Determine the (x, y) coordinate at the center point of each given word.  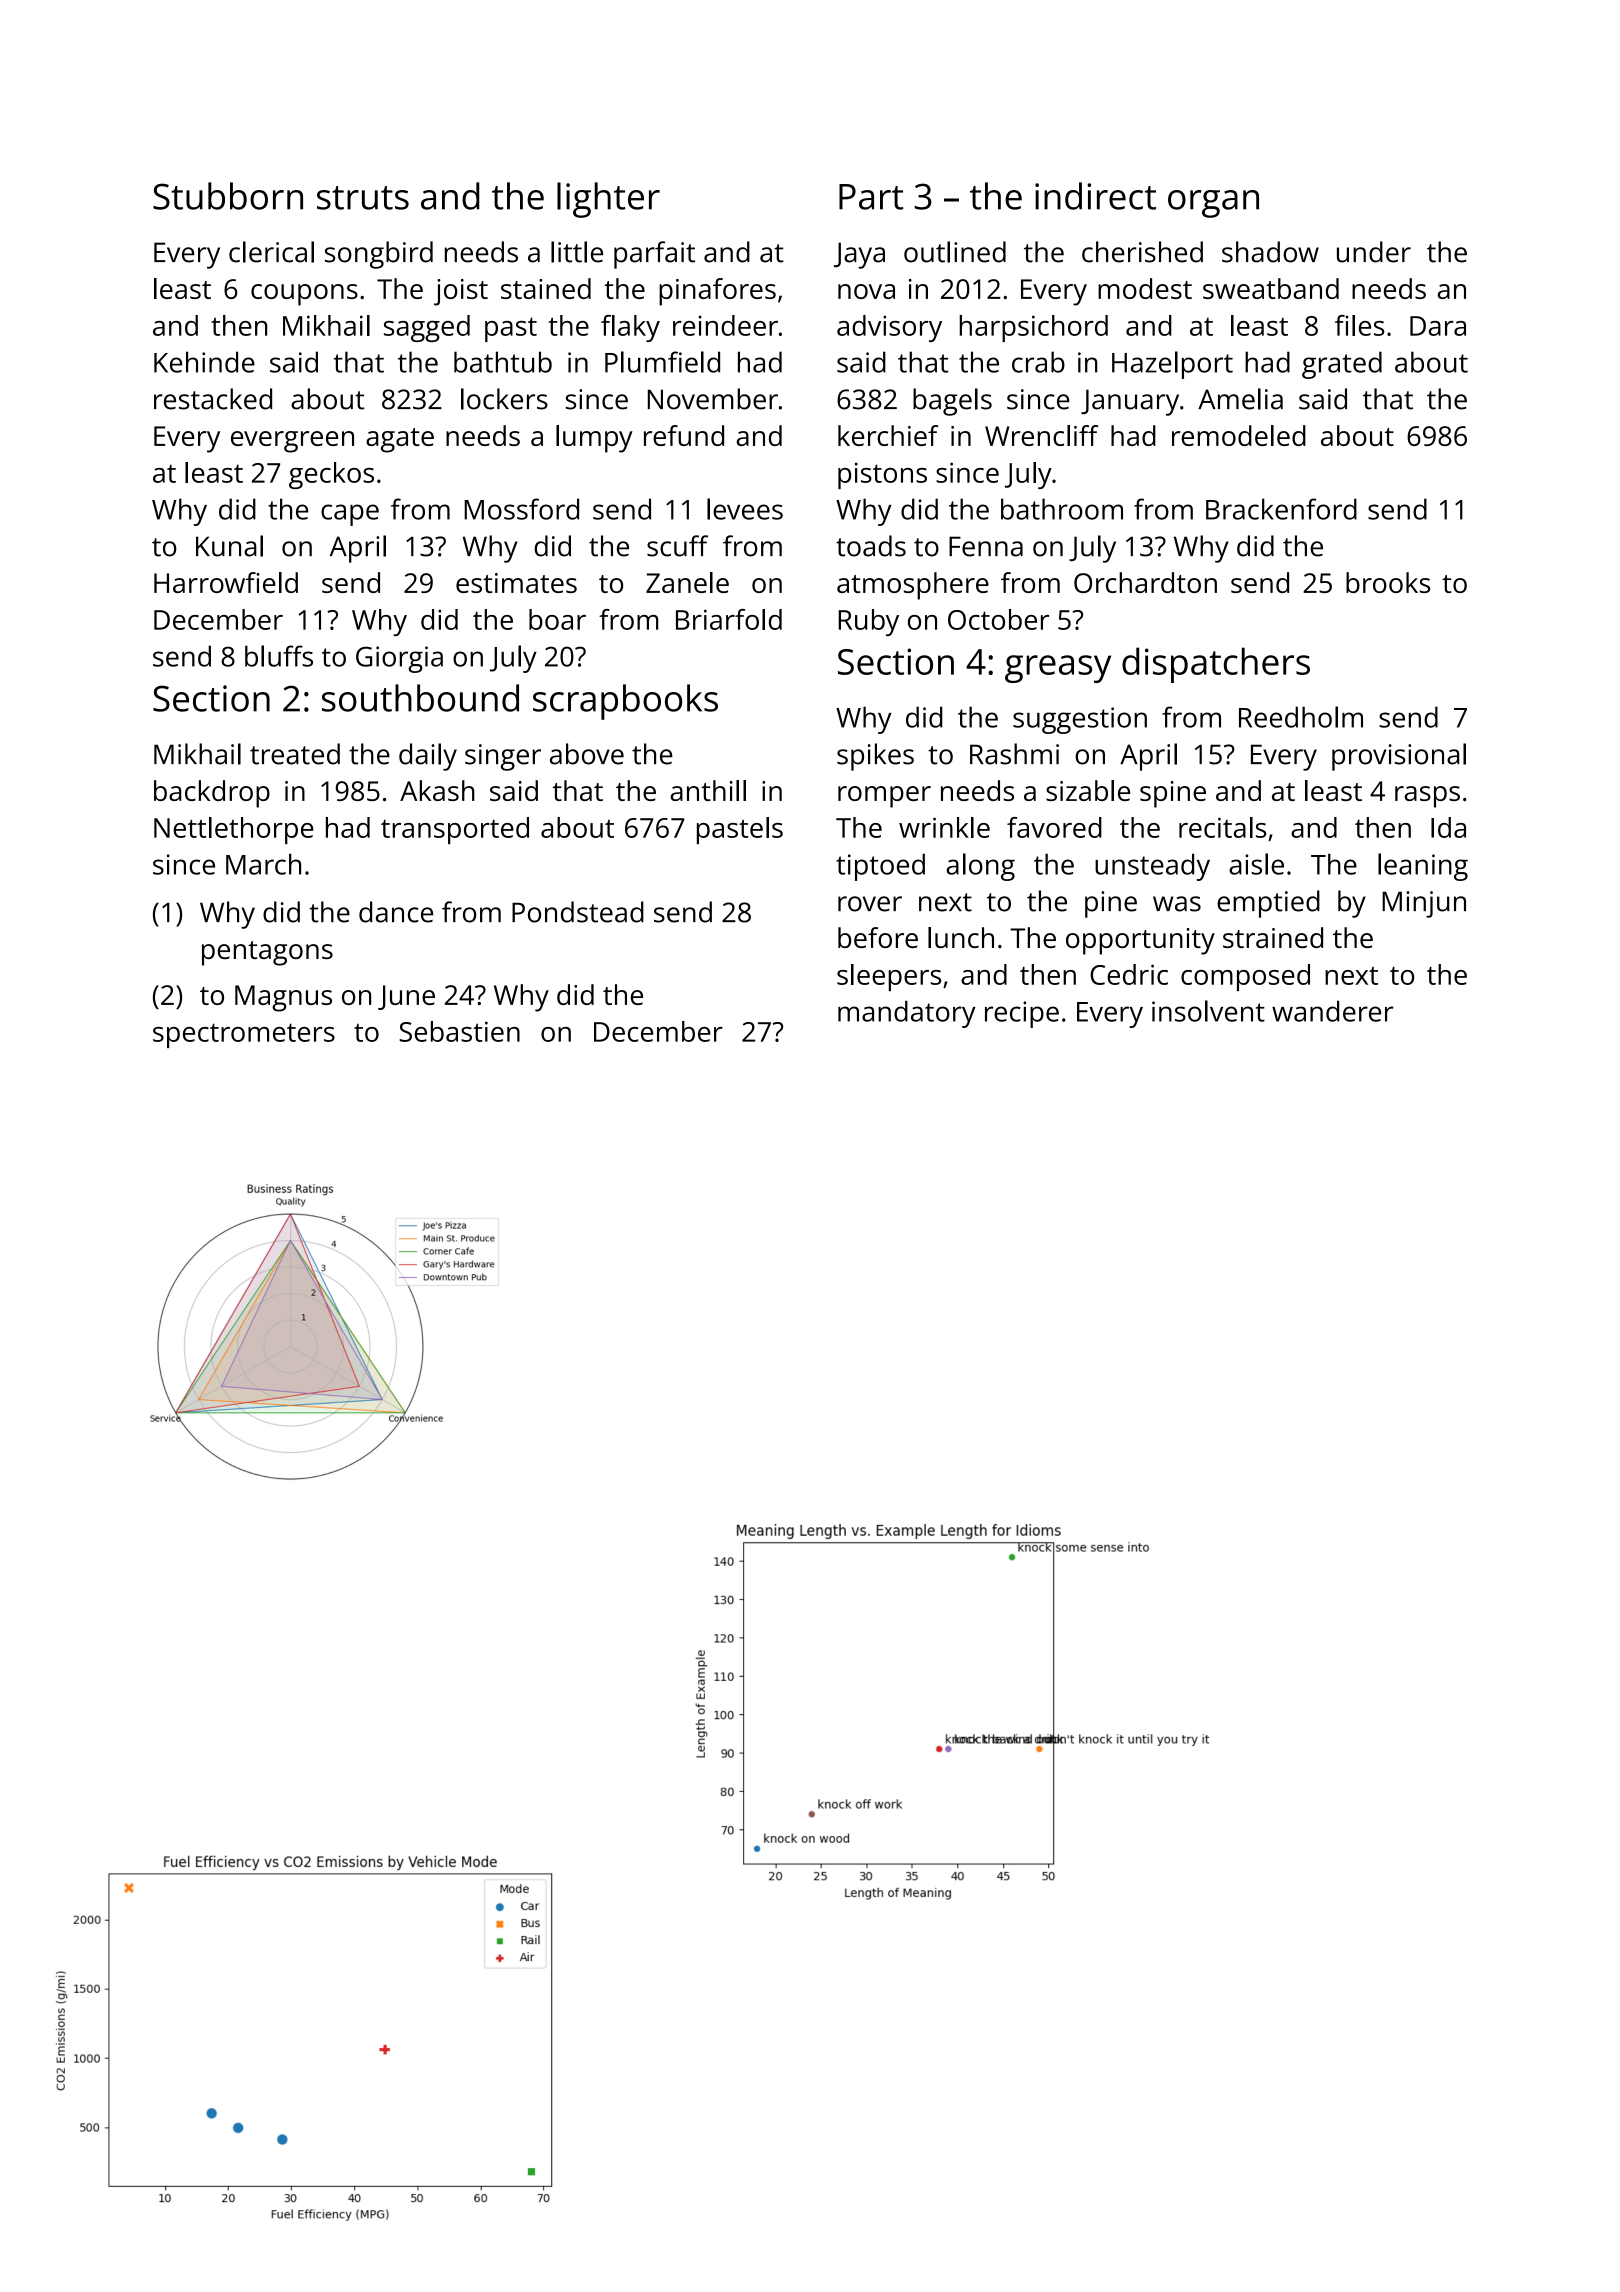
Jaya (859, 255)
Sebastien (459, 1031)
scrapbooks (625, 702)
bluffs (279, 656)
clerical (271, 252)
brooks (1388, 582)
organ (1213, 204)
